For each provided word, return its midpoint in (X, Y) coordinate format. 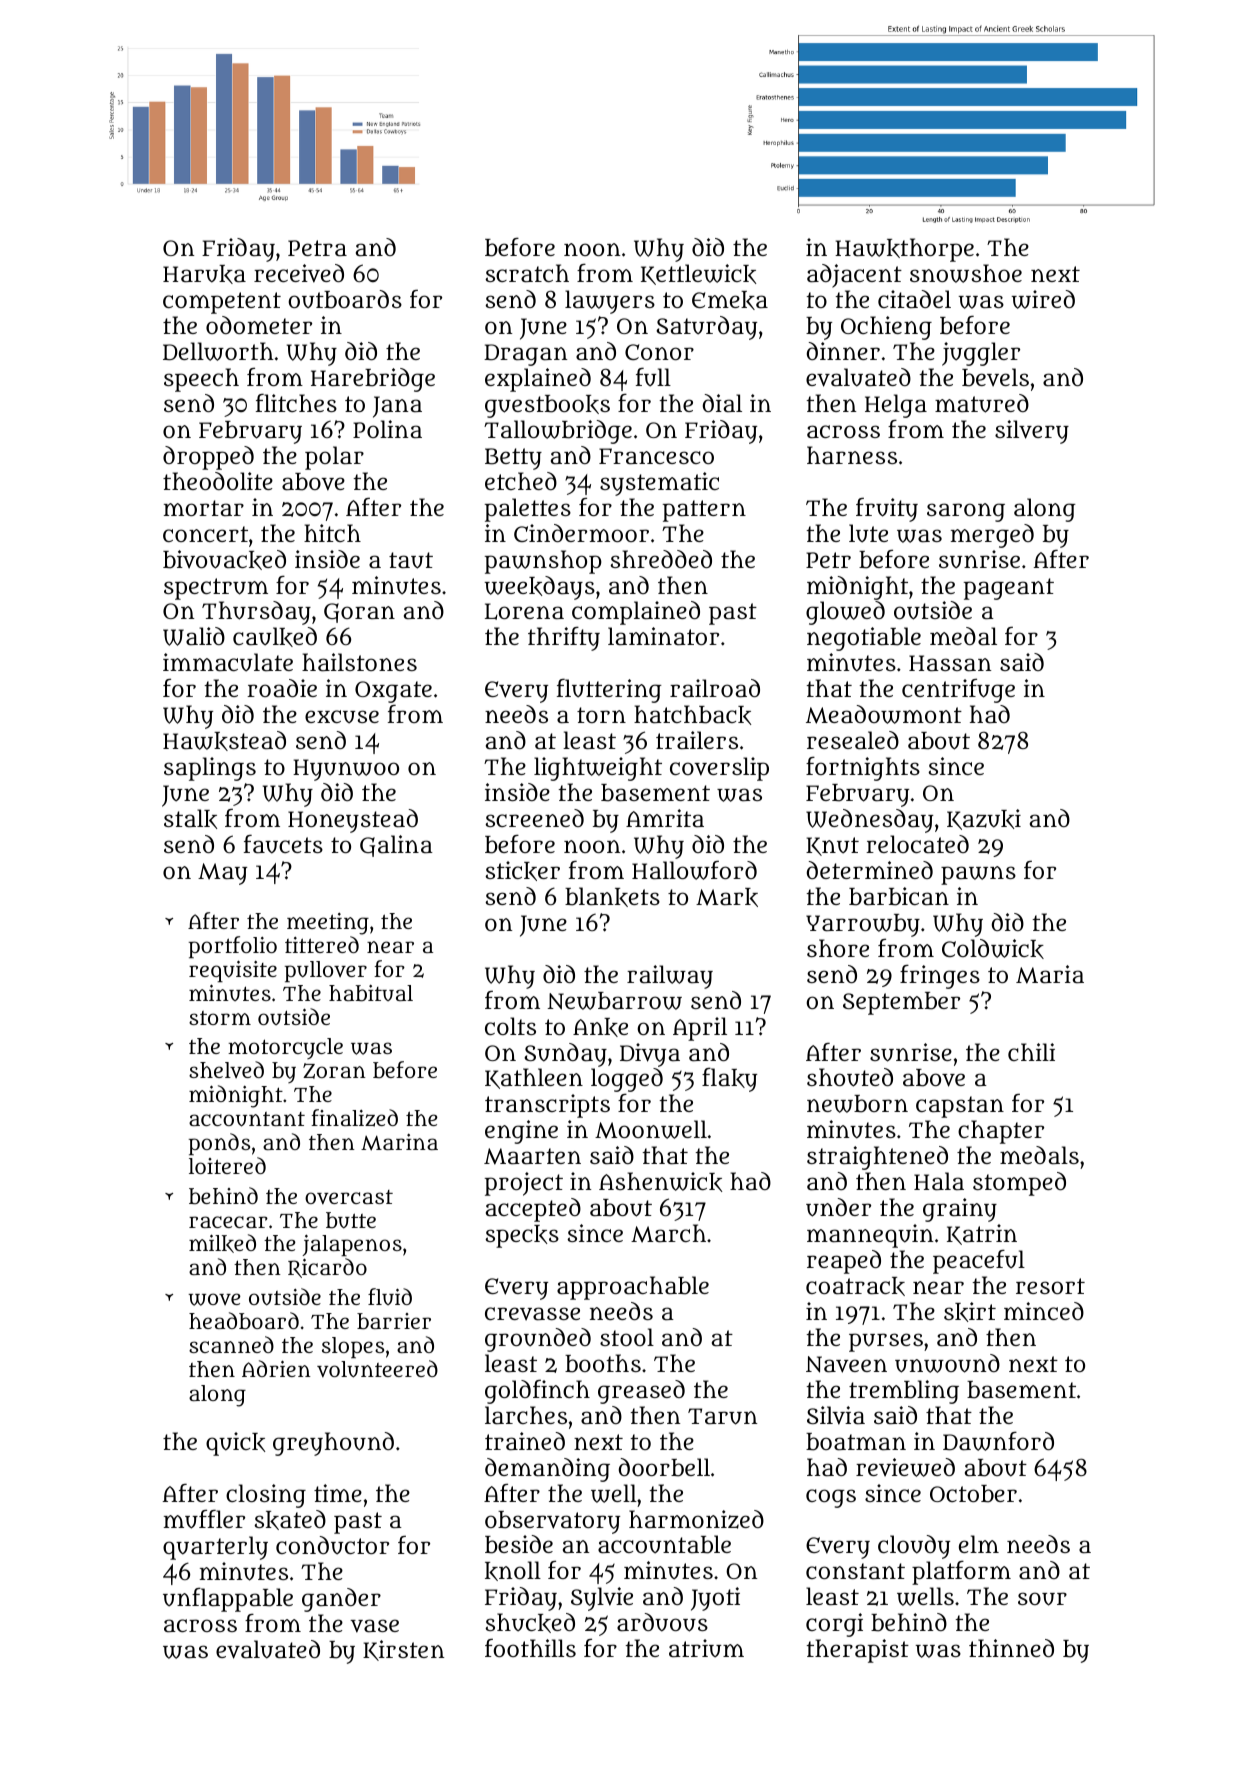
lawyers (610, 302)
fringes (940, 977)
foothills (530, 1648)
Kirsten (404, 1650)
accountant (247, 1119)
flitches (296, 403)
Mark (727, 897)
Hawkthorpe (904, 250)
